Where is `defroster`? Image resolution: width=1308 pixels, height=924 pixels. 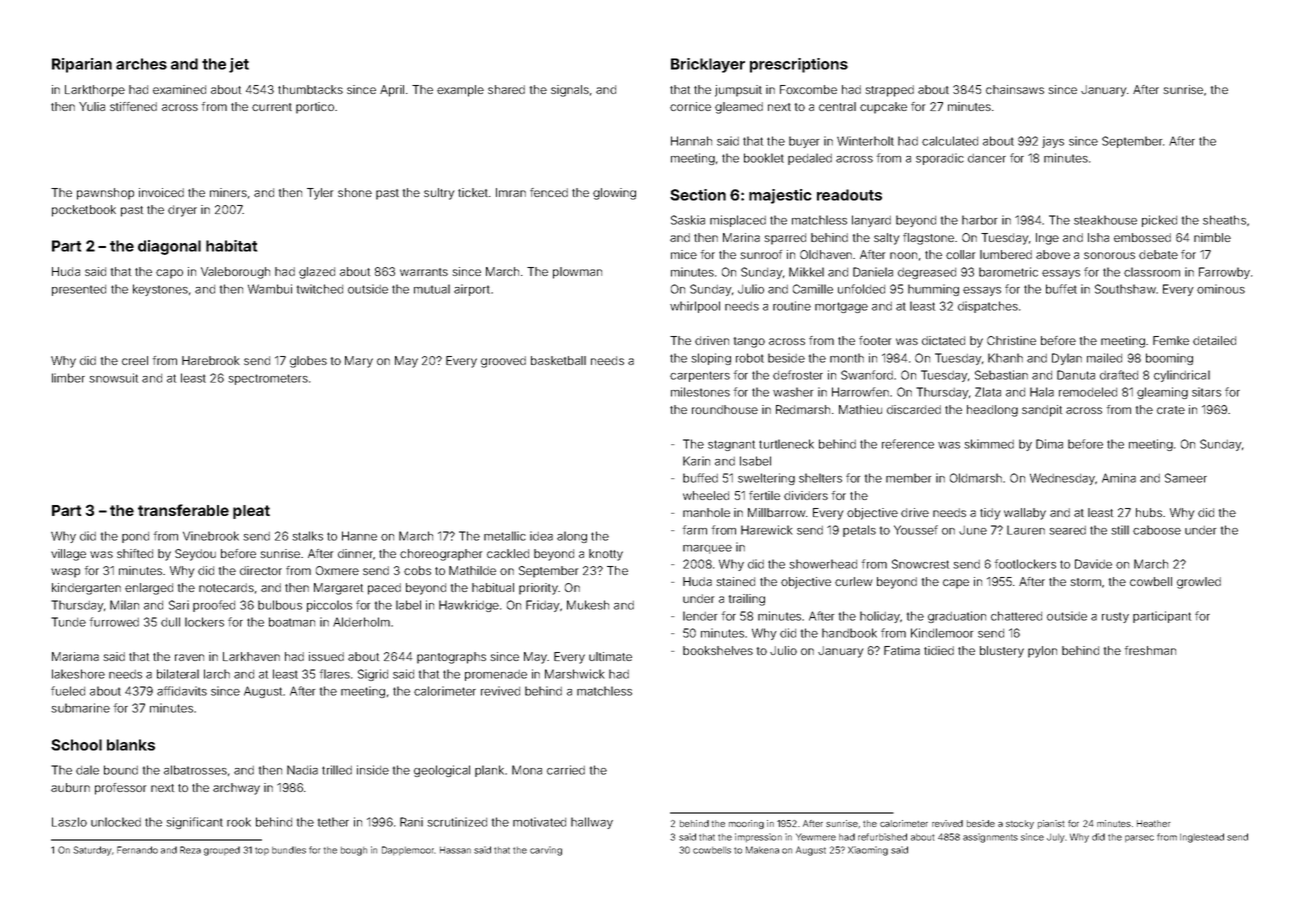
defroster is located at coordinates (798, 375).
